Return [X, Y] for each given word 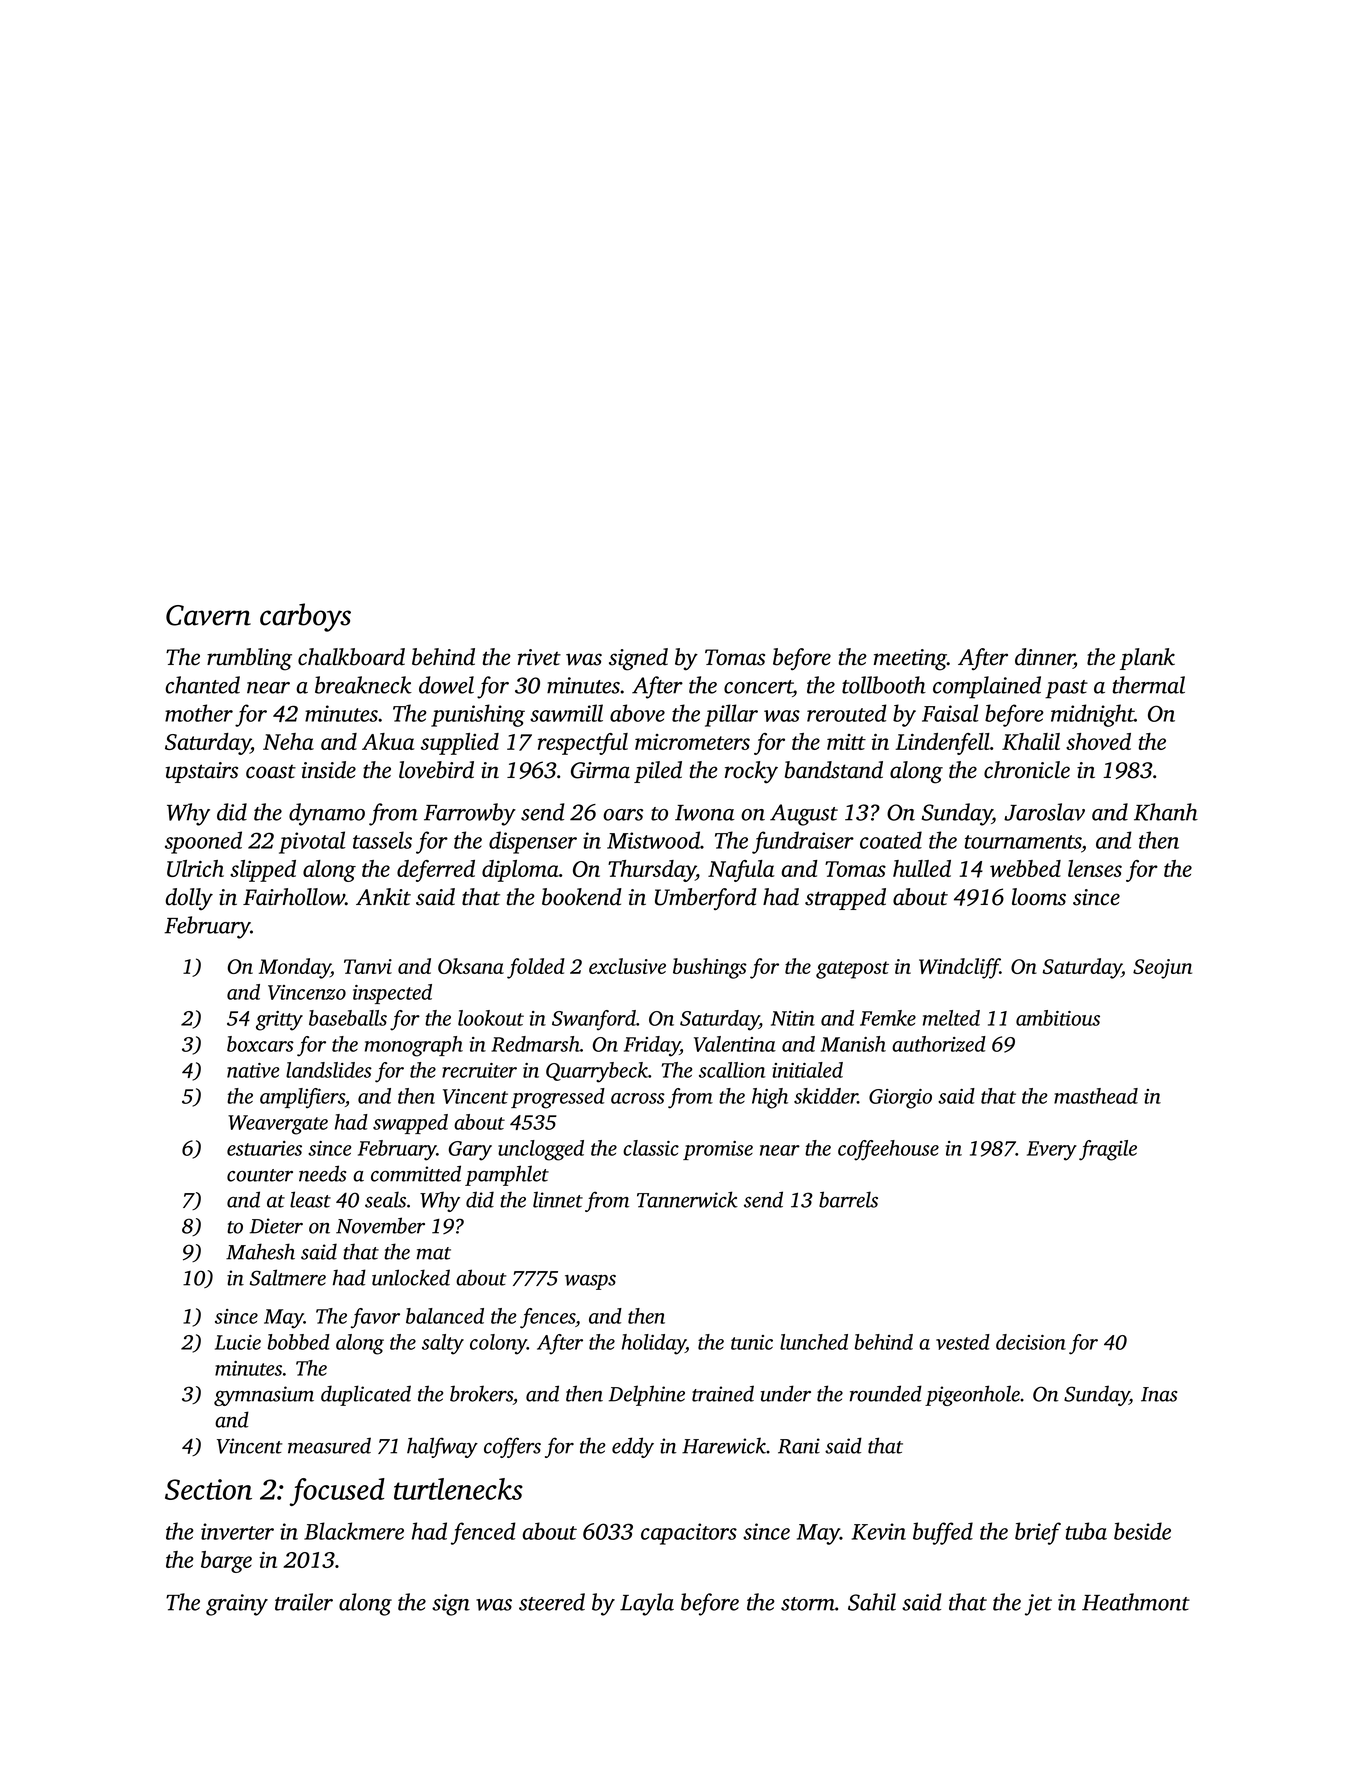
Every [1052, 1151]
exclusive [627, 966]
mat [434, 1253]
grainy [237, 1605]
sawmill [566, 713]
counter [260, 1175]
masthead [1096, 1096]
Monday [295, 968]
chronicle [1027, 770]
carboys [305, 617]
